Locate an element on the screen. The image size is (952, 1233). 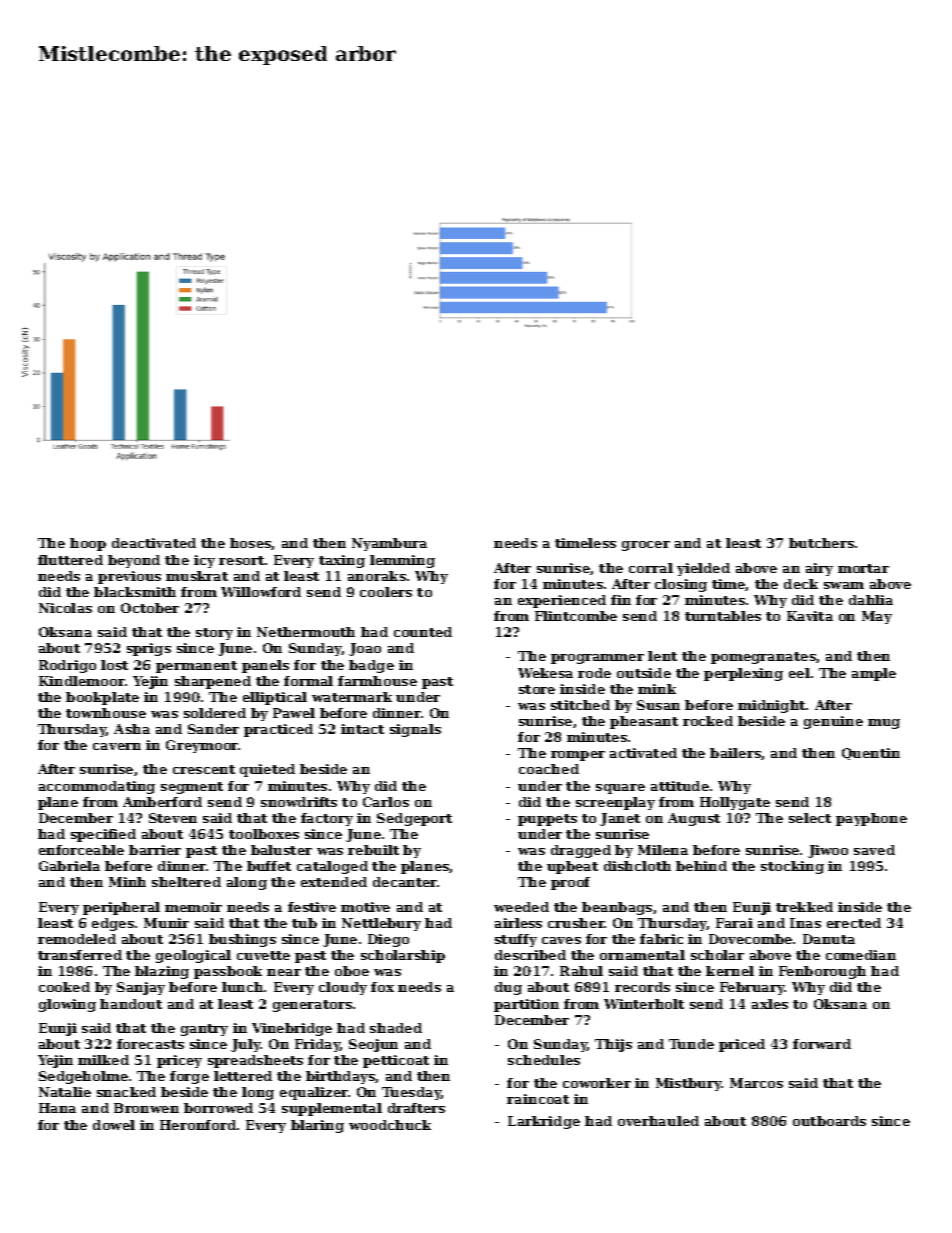
dahlia is located at coordinates (871, 600).
